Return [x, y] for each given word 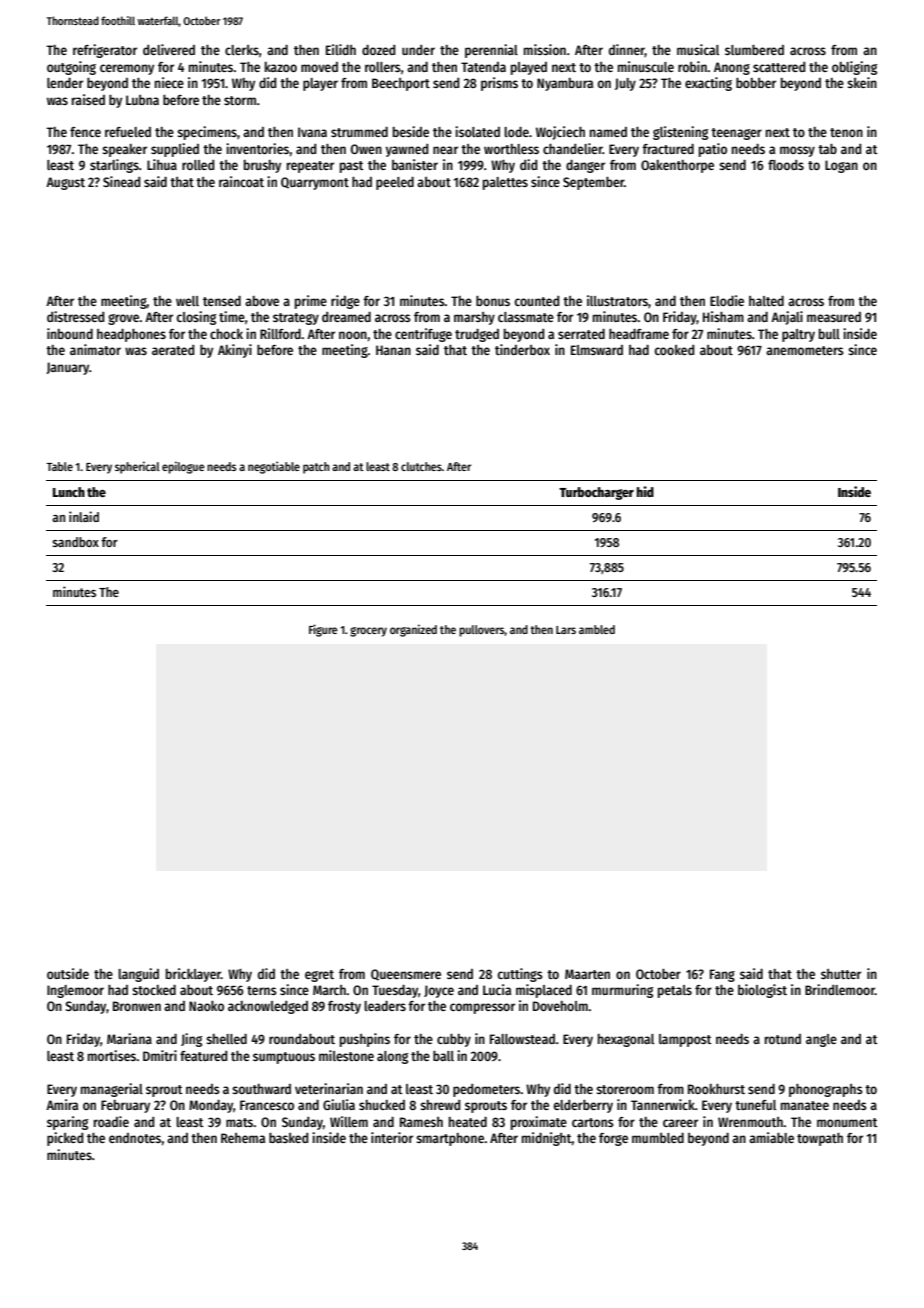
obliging [854, 68]
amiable [771, 1137]
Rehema [243, 1138]
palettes [505, 183]
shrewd [440, 1105]
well [187, 301]
